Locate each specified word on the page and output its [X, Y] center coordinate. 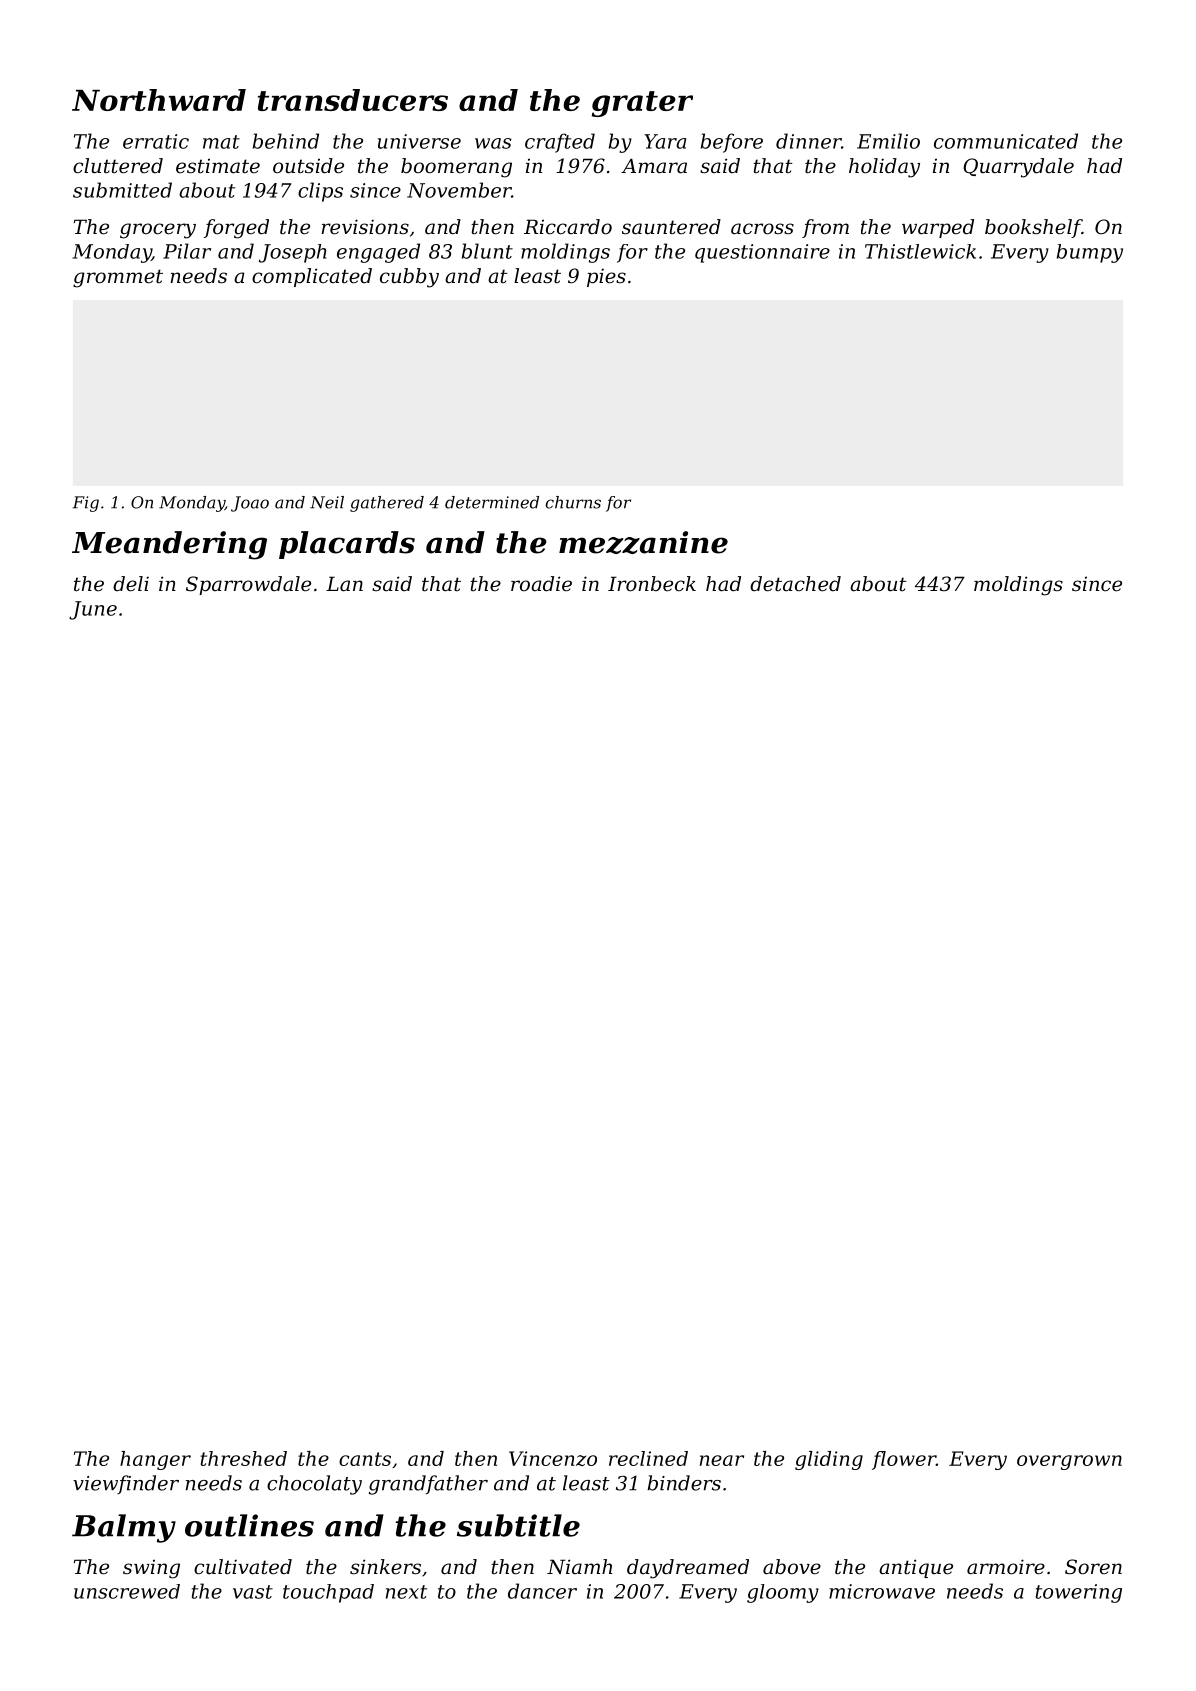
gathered [387, 504]
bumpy [1090, 253]
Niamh [579, 1566]
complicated [312, 277]
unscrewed [127, 1591]
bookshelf [1033, 228]
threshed [244, 1458]
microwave [882, 1591]
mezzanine [643, 542]
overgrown [1069, 1462]
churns [573, 502]
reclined [648, 1458]
